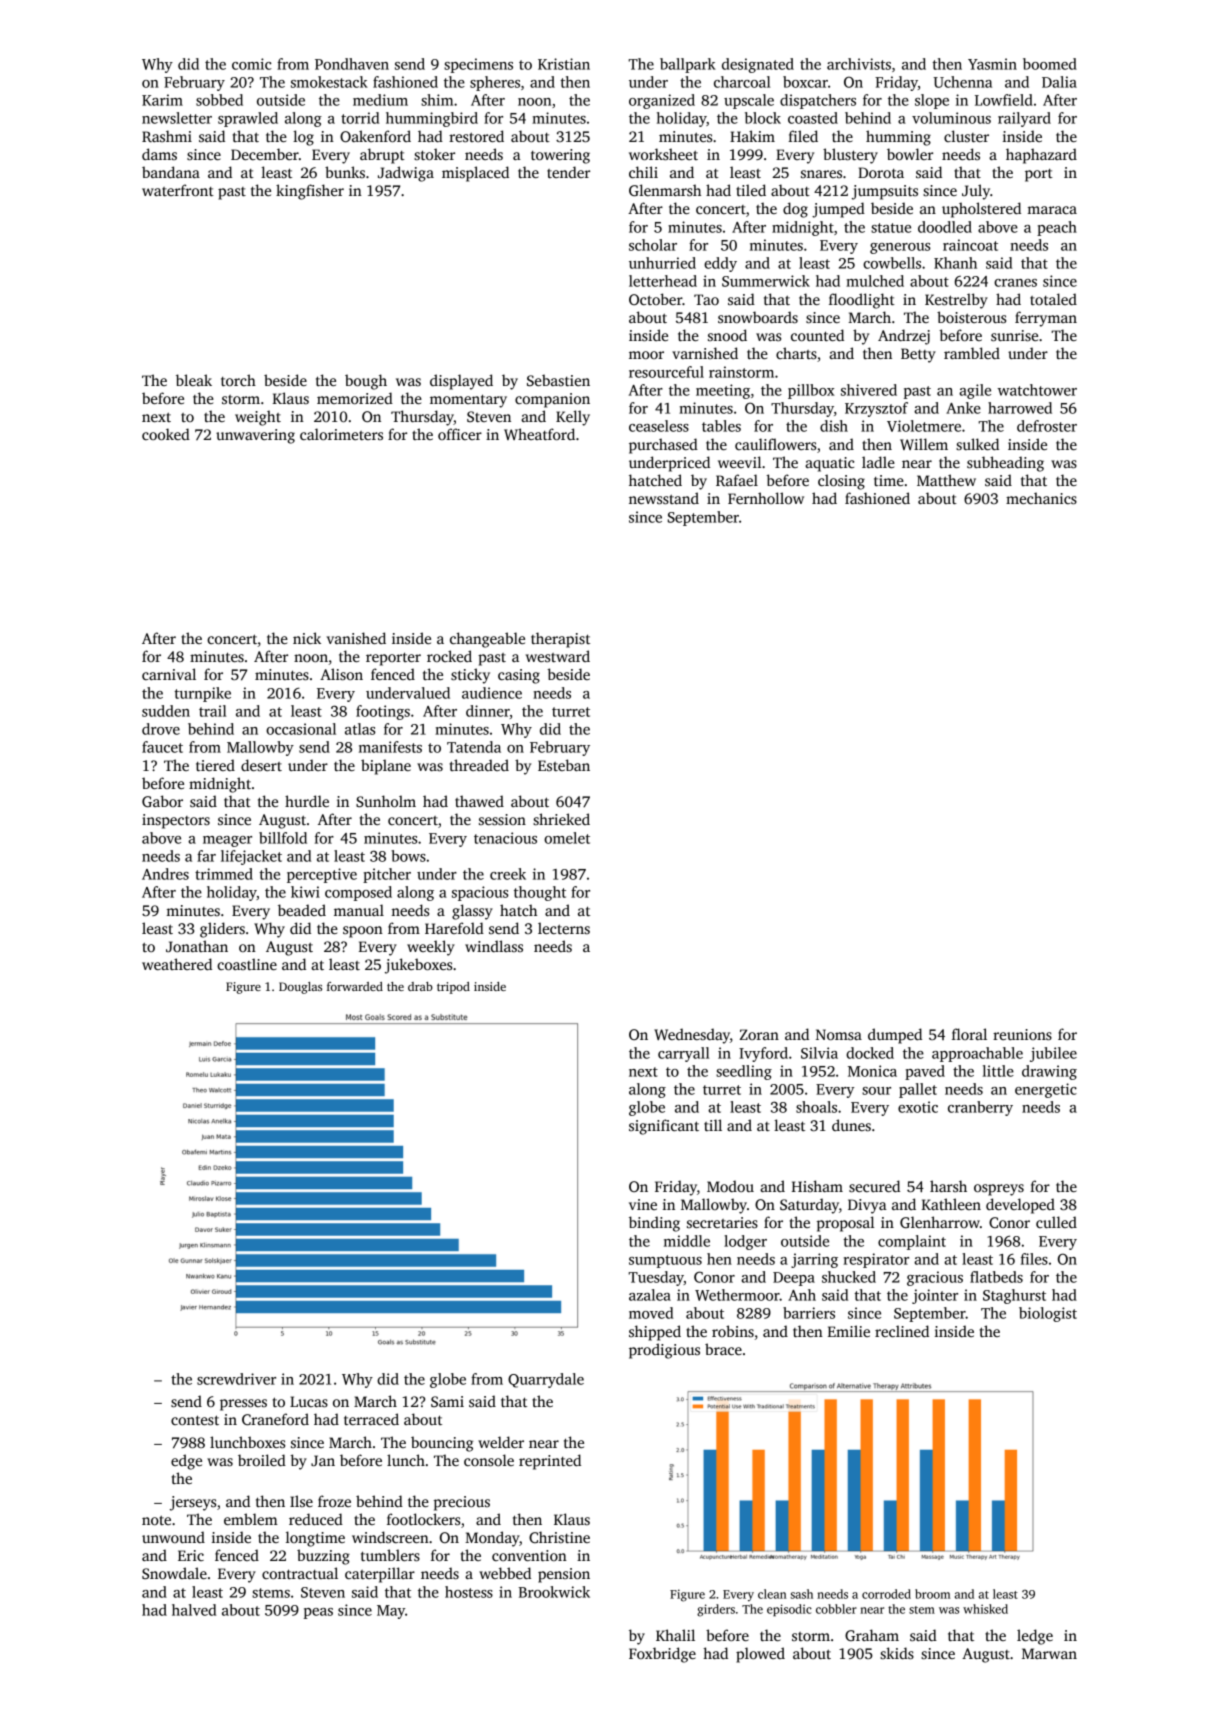  I want to click on vine, so click(643, 1204).
